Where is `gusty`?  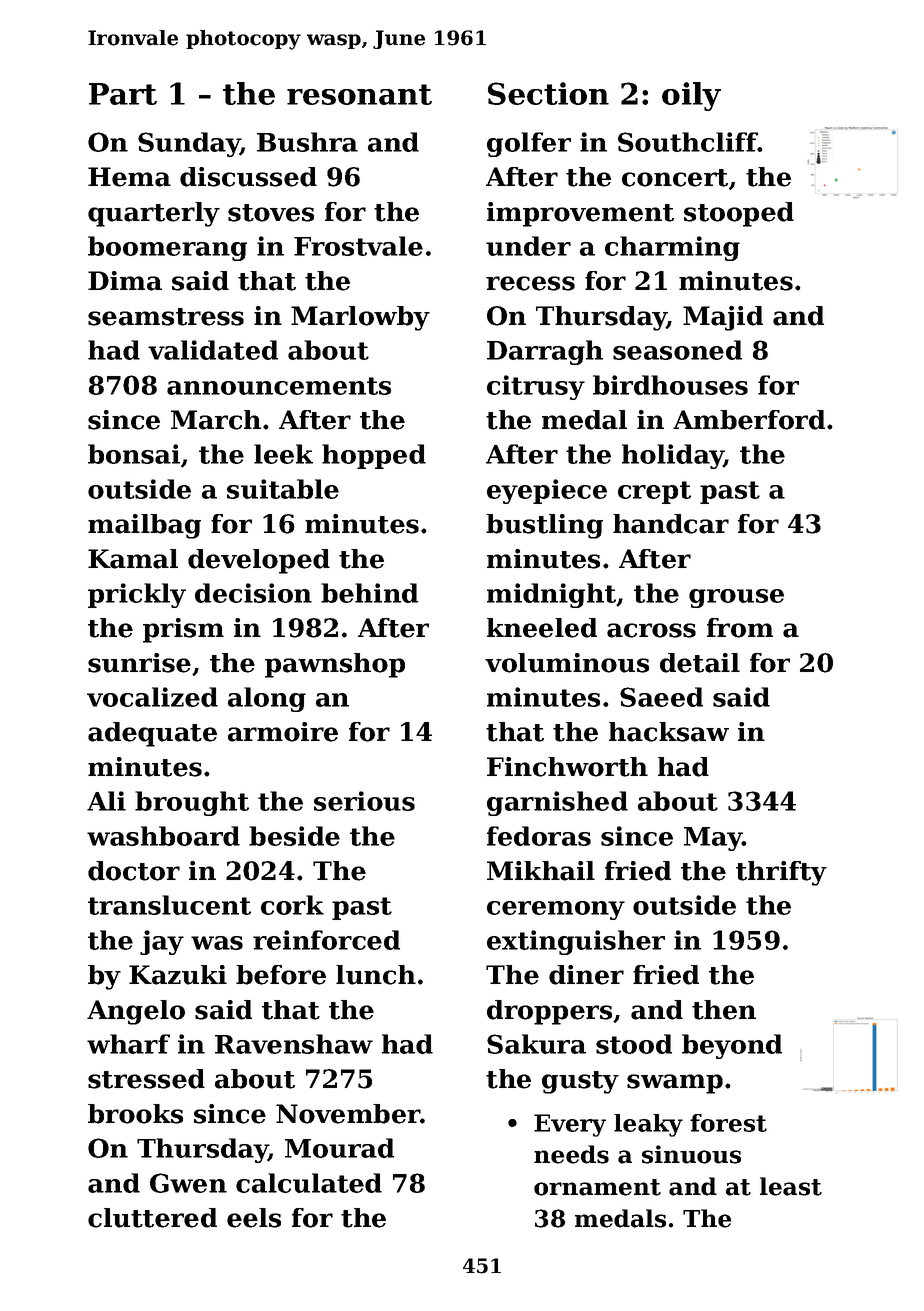 gusty is located at coordinates (580, 1082).
